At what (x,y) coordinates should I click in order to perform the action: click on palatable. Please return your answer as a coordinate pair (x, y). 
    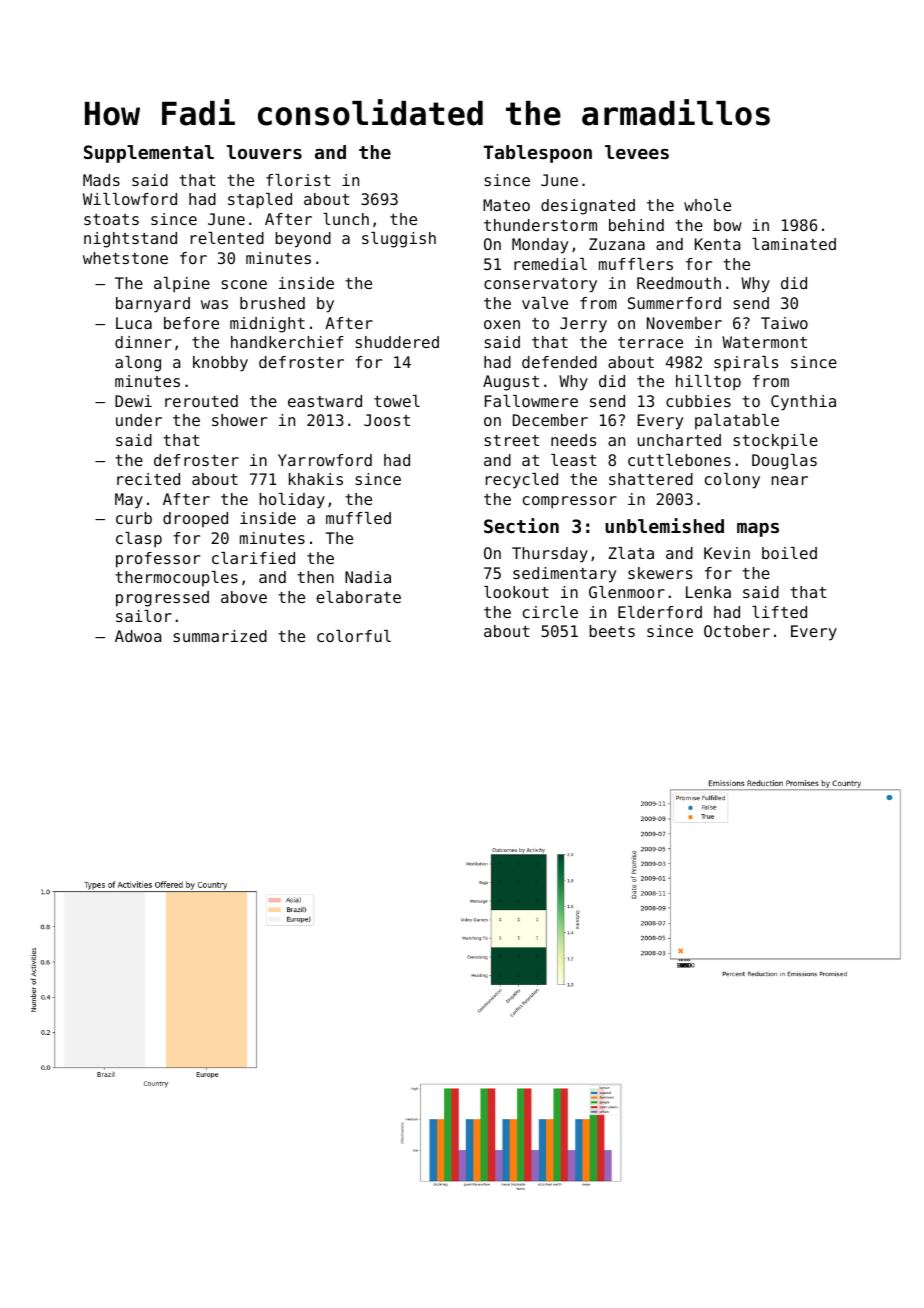
    Looking at the image, I should click on (737, 421).
